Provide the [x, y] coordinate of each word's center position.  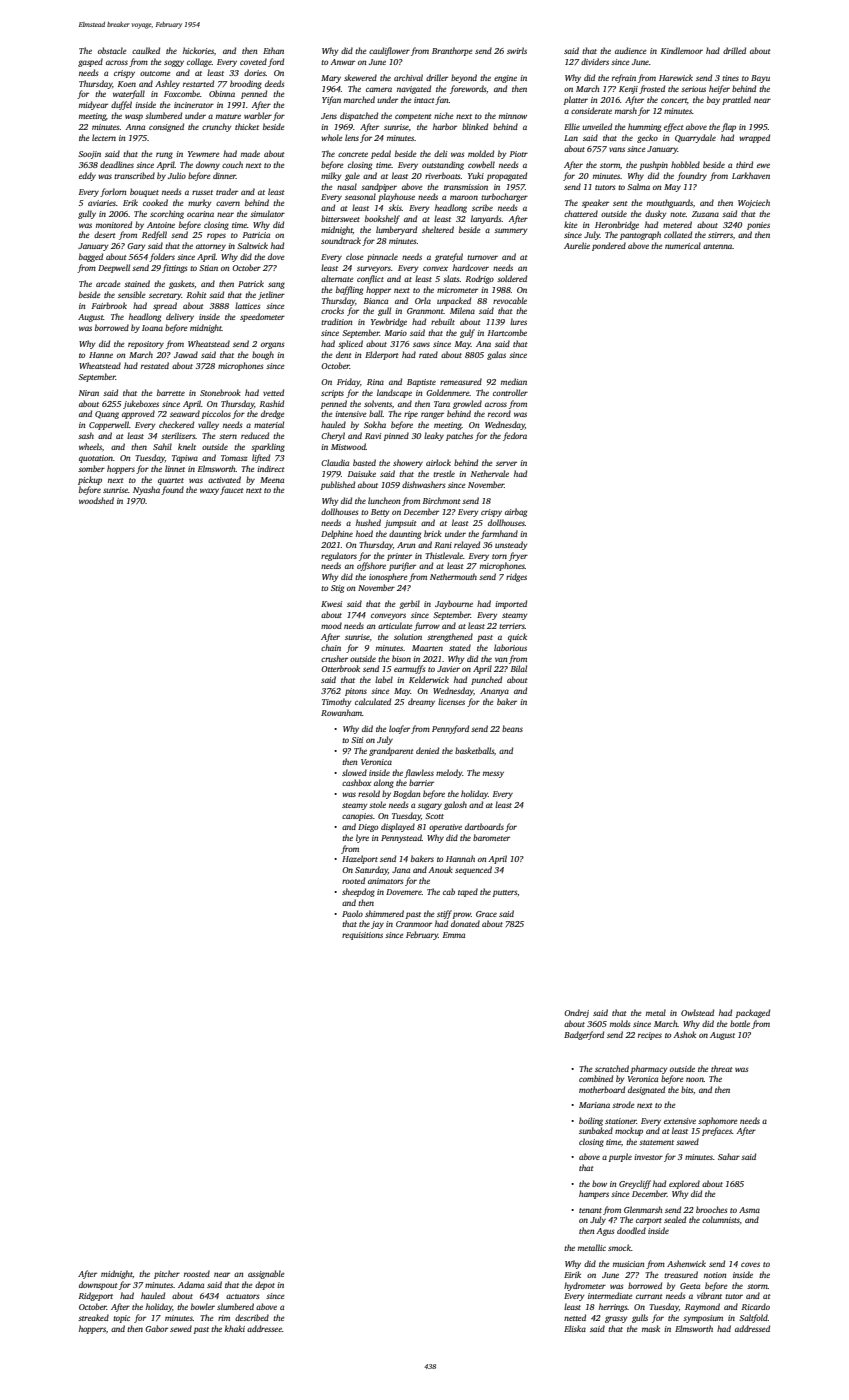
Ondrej [576, 1013]
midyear [93, 105]
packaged [753, 1013]
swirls [517, 50]
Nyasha [146, 490]
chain [331, 647]
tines [730, 78]
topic [121, 1319]
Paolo [352, 913]
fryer [518, 556]
